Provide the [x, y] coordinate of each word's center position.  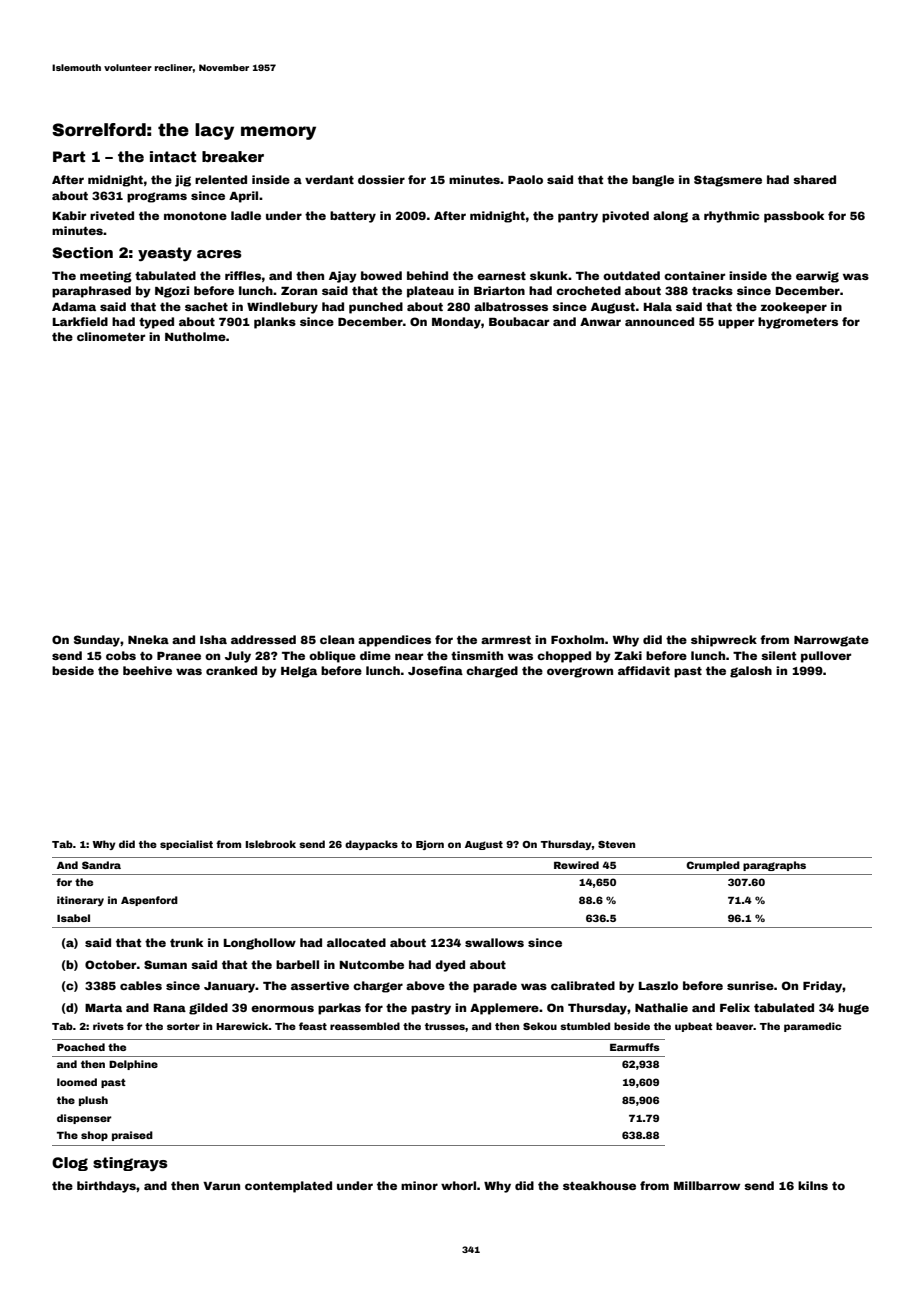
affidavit [644, 670]
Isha [213, 639]
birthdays [106, 1187]
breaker [233, 156]
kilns [813, 1185]
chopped [564, 657]
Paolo [525, 179]
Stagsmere [728, 181]
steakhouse [599, 1185]
